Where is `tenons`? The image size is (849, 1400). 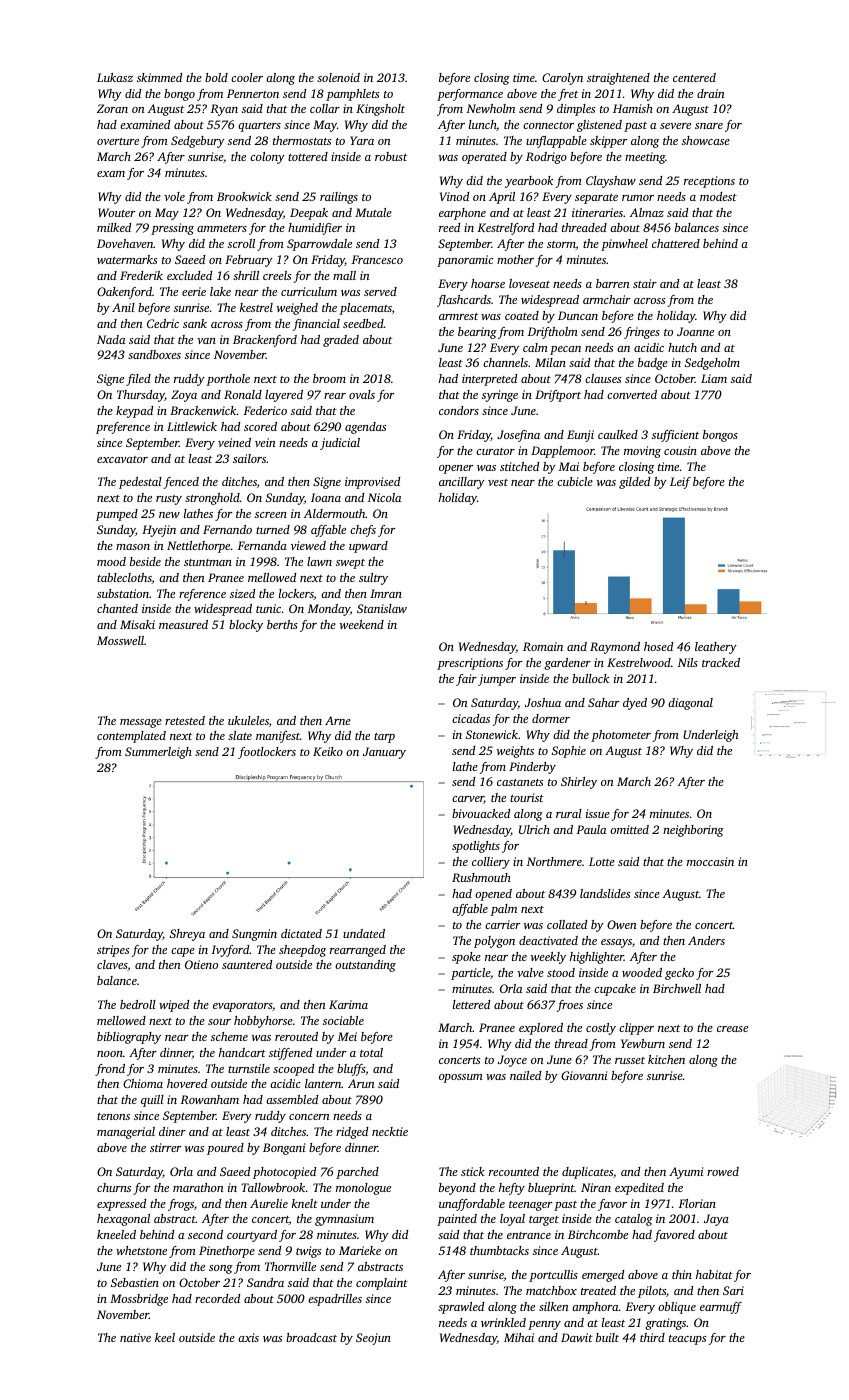
tenons is located at coordinates (113, 1116).
